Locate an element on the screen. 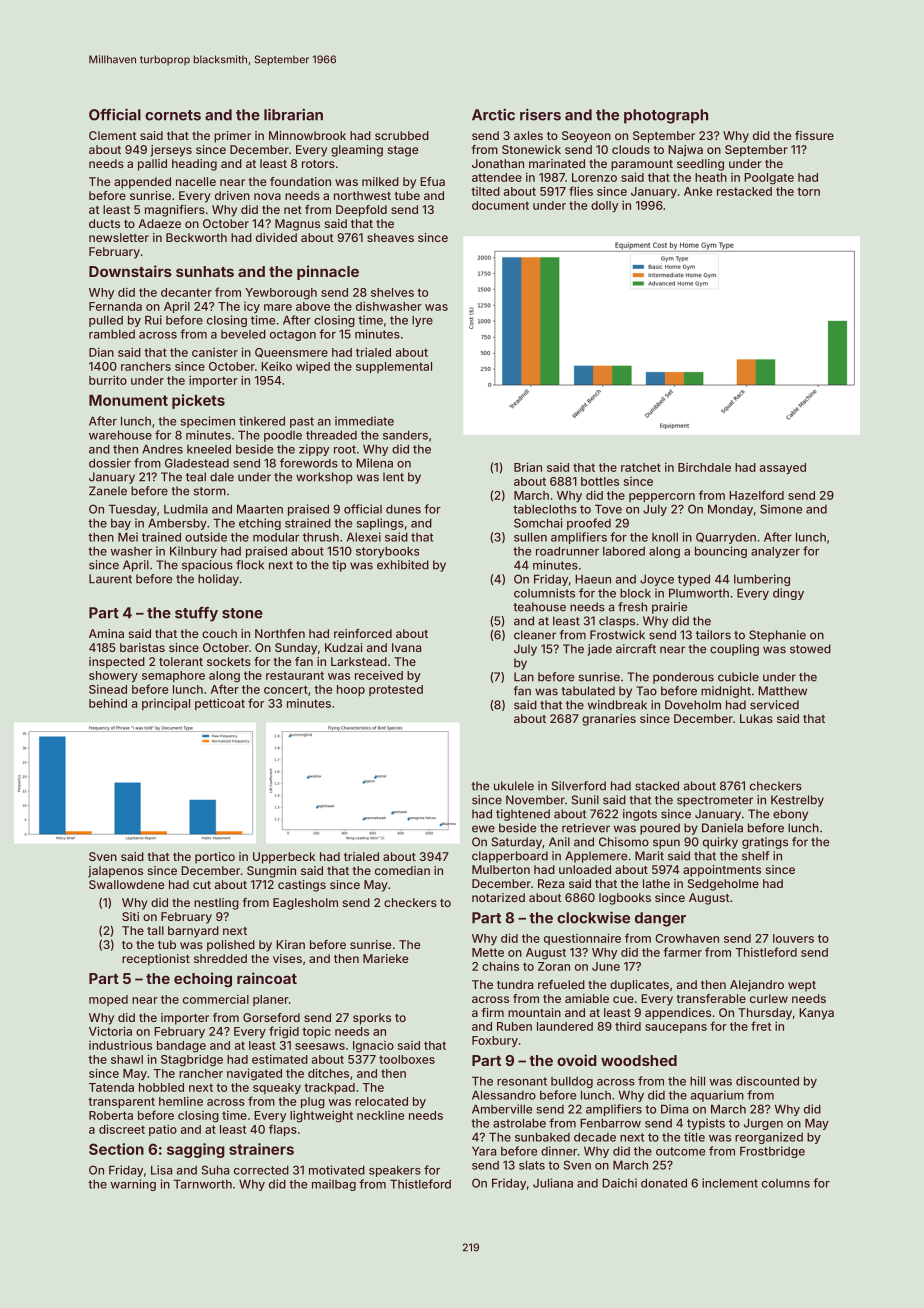 This screenshot has height=1308, width=924. Juliana is located at coordinates (553, 1183).
